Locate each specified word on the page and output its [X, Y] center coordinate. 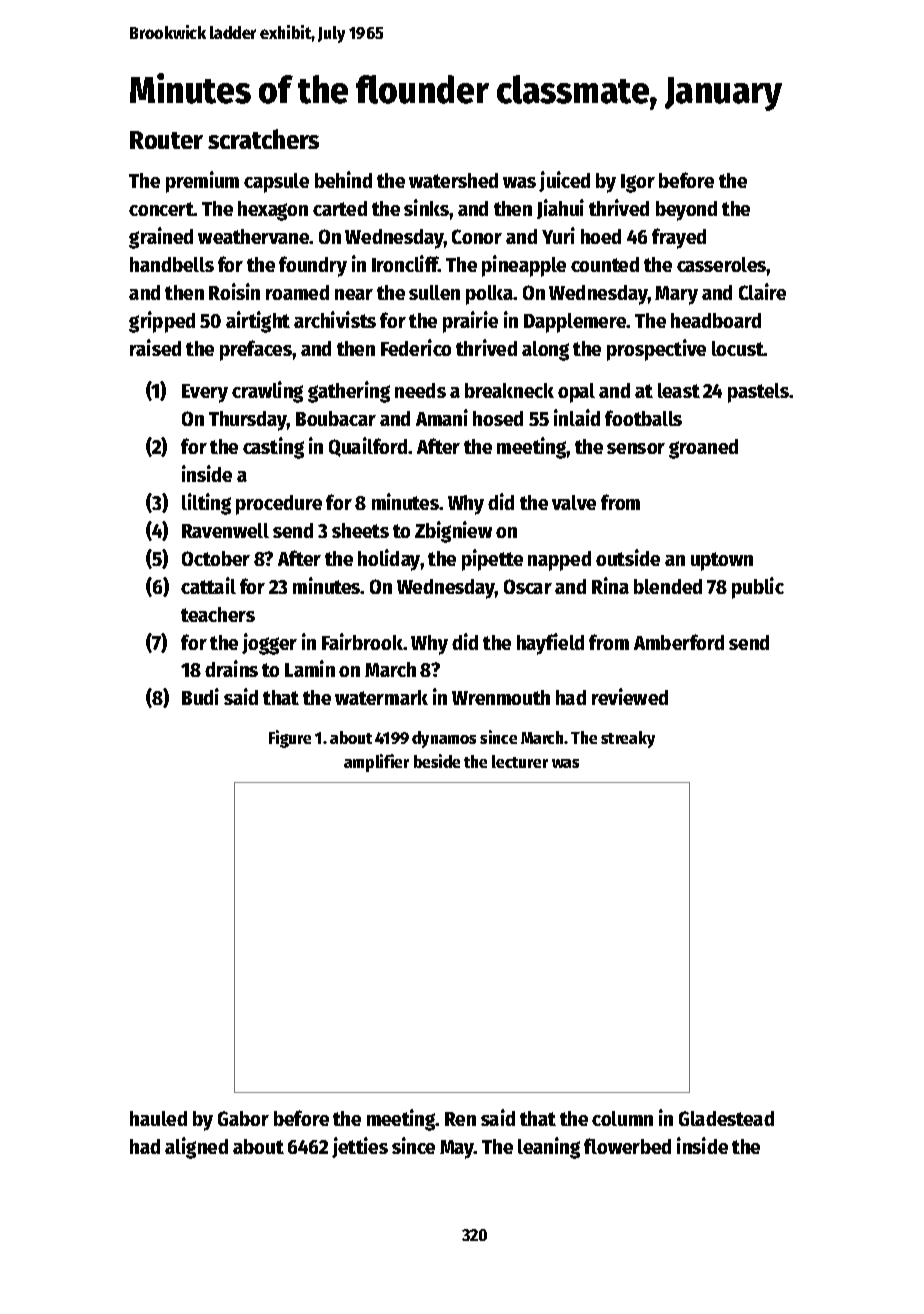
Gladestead [726, 1118]
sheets [360, 530]
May [457, 1149]
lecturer [520, 761]
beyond [686, 211]
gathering [349, 392]
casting [273, 448]
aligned [196, 1148]
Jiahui [560, 209]
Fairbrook [362, 641]
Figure [290, 739]
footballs [643, 418]
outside [628, 557]
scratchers [263, 139]
